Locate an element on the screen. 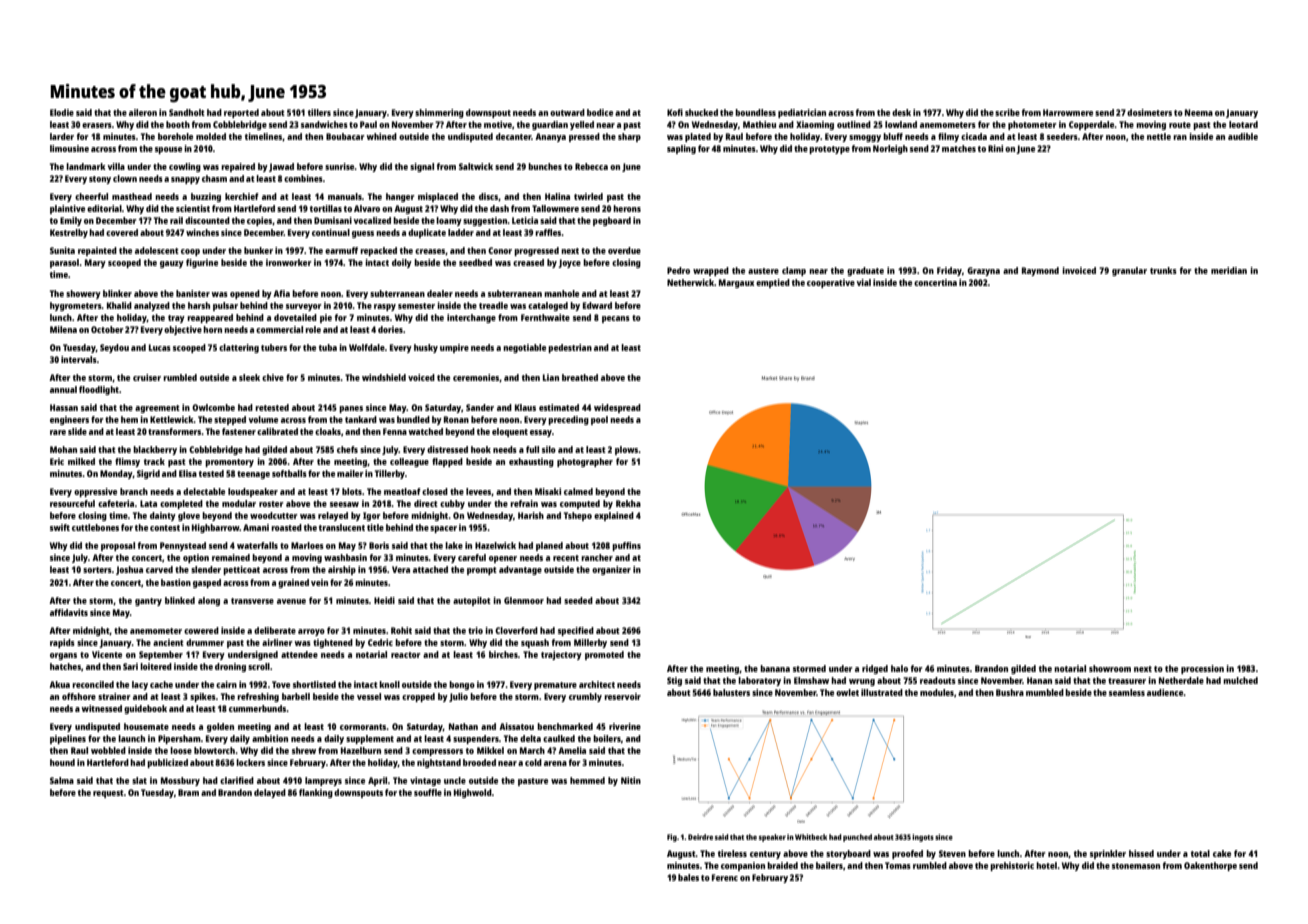 The image size is (1308, 924). Bram is located at coordinates (188, 792).
